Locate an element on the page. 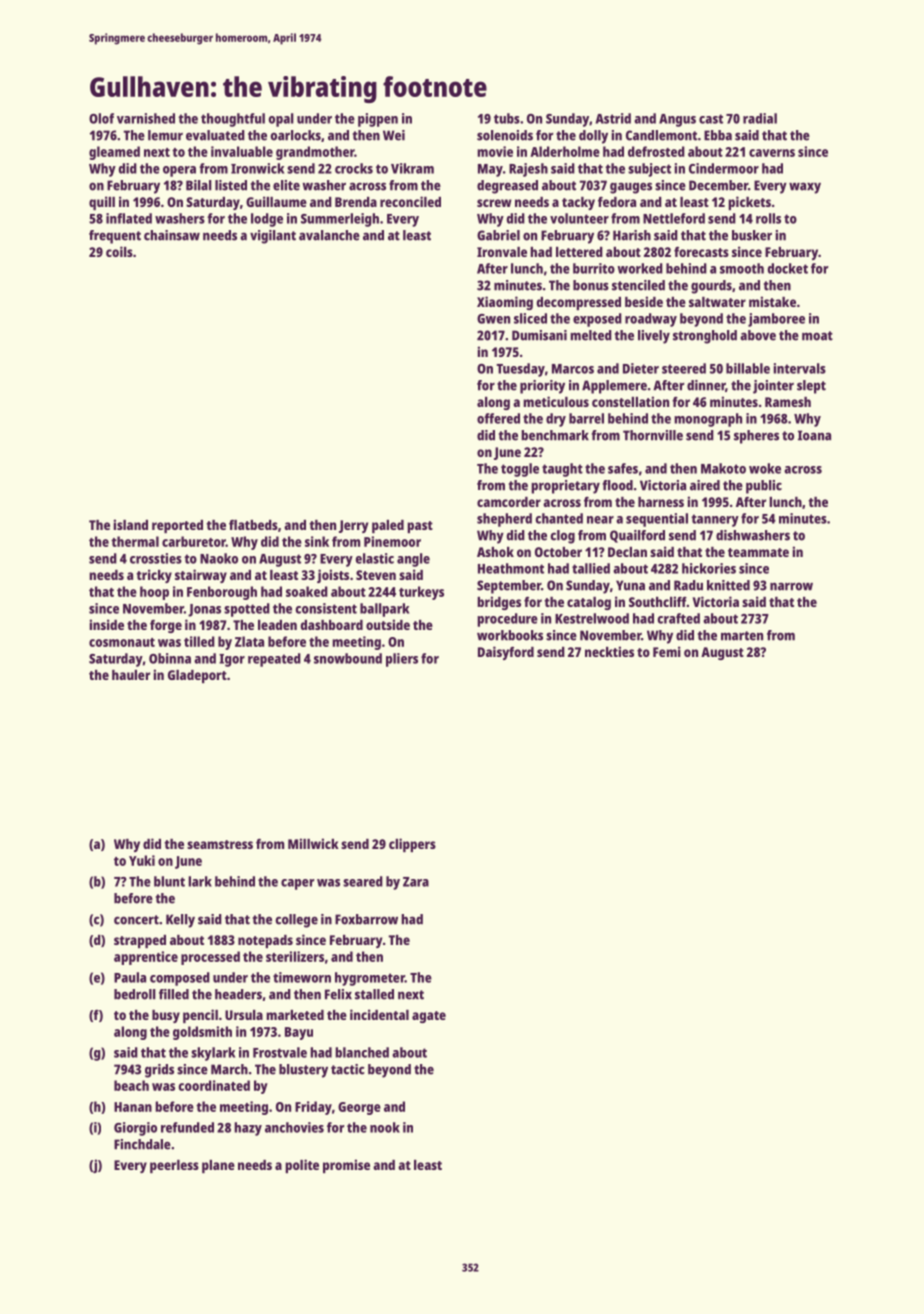  Kestrelwood is located at coordinates (592, 618).
